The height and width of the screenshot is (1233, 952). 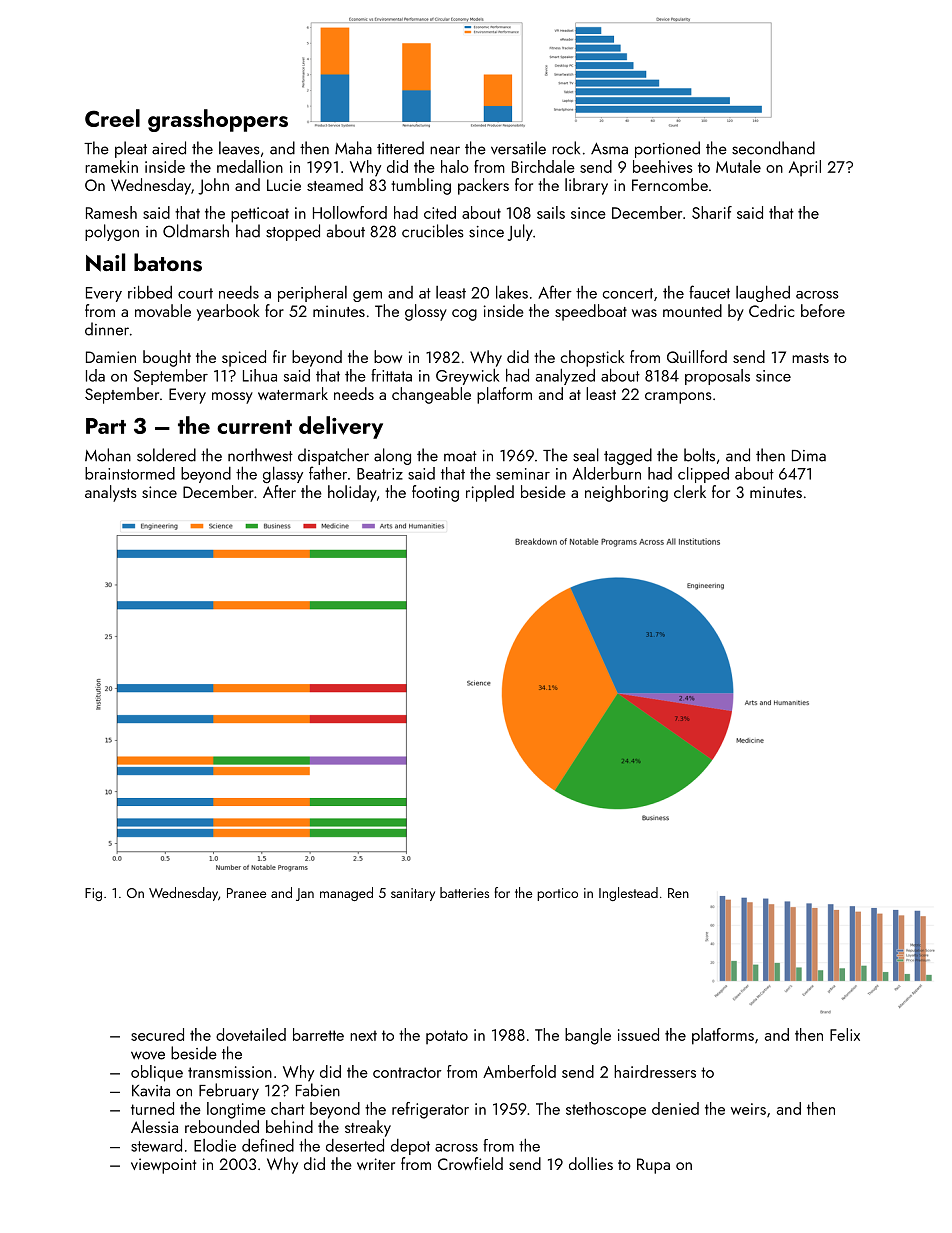 I want to click on batteries, so click(x=464, y=892).
